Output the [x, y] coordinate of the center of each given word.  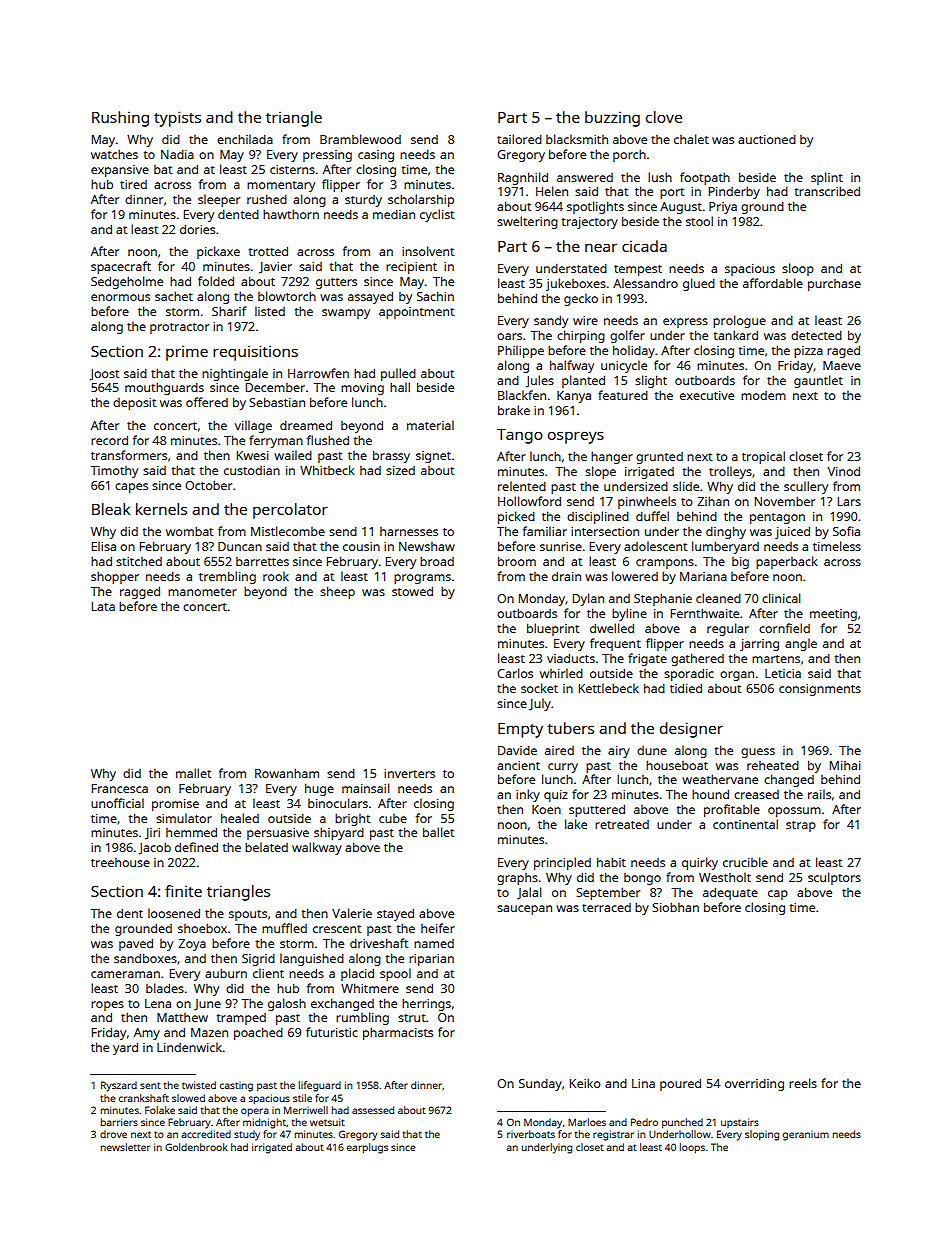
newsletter [125, 1147]
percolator [290, 511]
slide [686, 486]
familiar [545, 531]
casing [376, 156]
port [672, 193]
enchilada [245, 139]
